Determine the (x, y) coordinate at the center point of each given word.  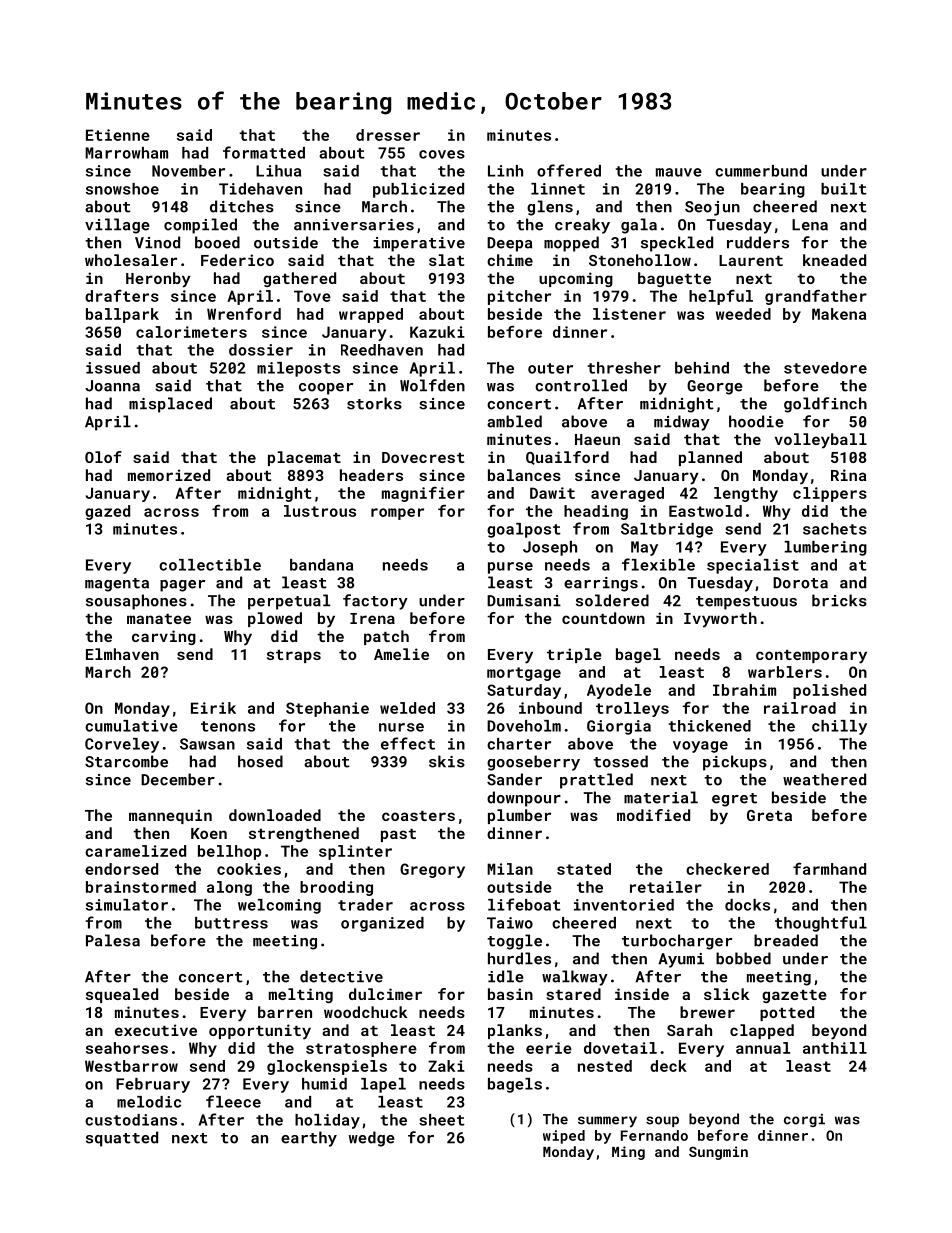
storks (374, 403)
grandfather (816, 297)
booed (217, 242)
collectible (210, 565)
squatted (122, 1139)
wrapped (371, 315)
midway (682, 423)
